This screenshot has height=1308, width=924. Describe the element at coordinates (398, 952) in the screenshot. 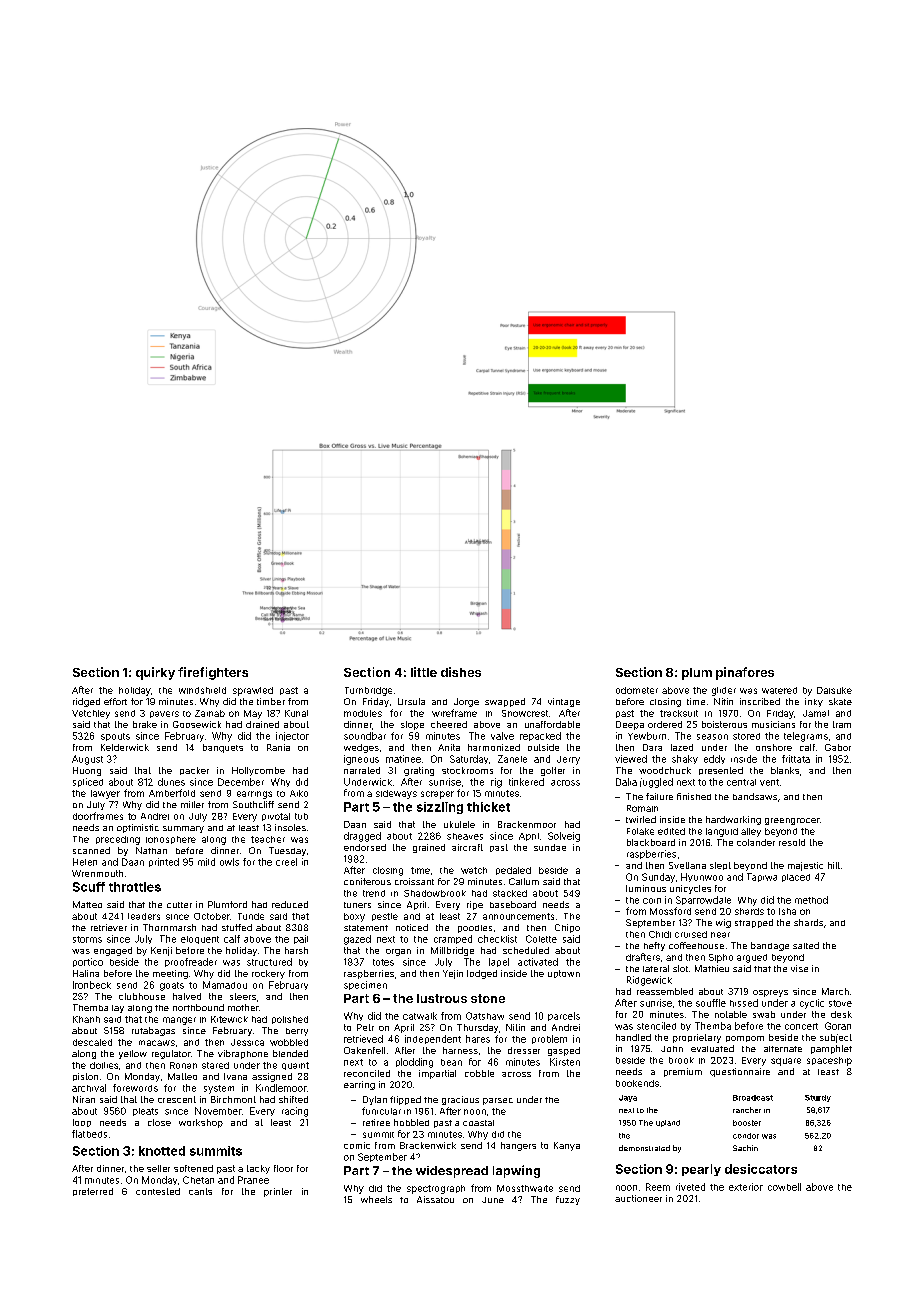

I see `organ` at that location.
